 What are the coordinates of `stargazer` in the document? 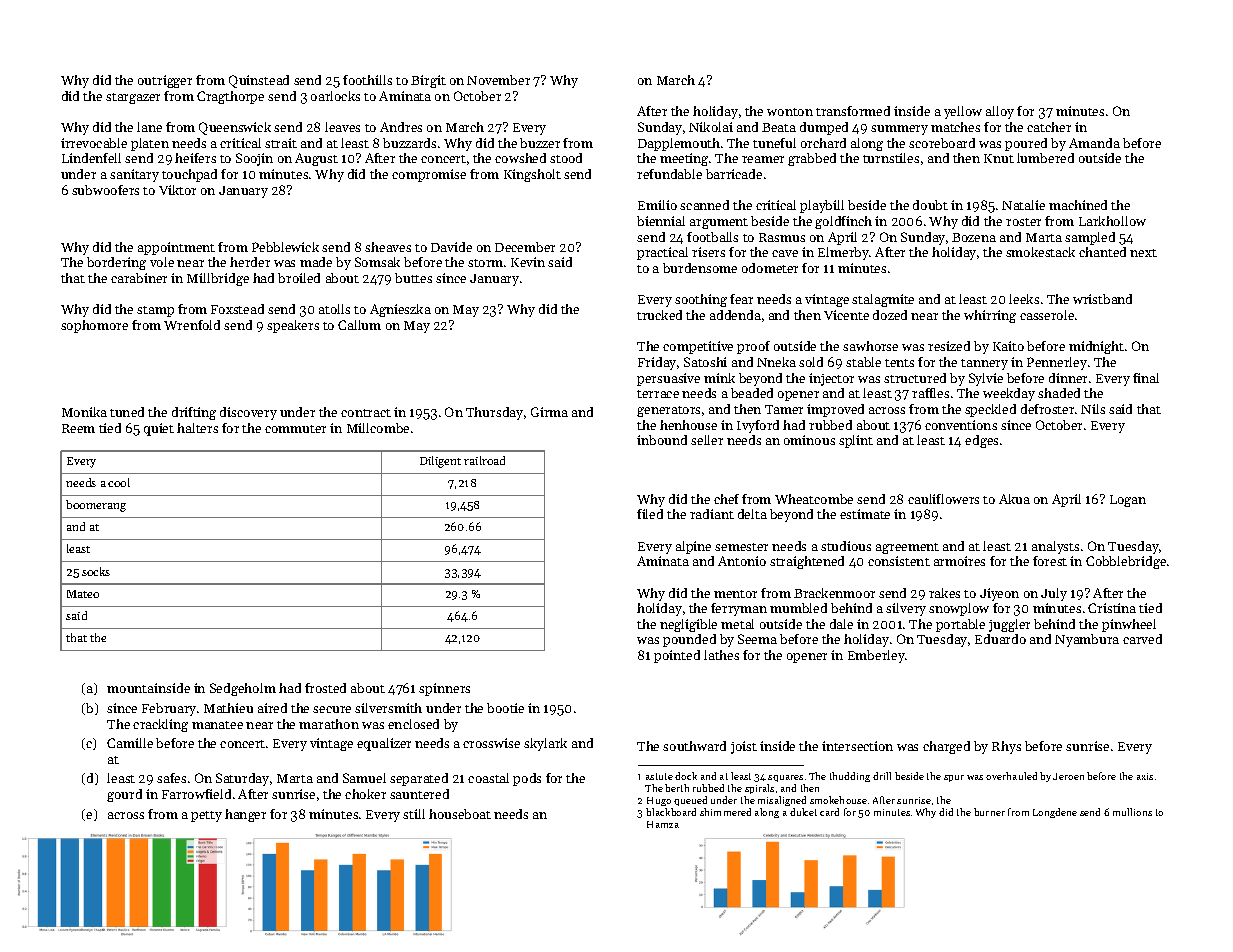 It's located at (133, 98).
